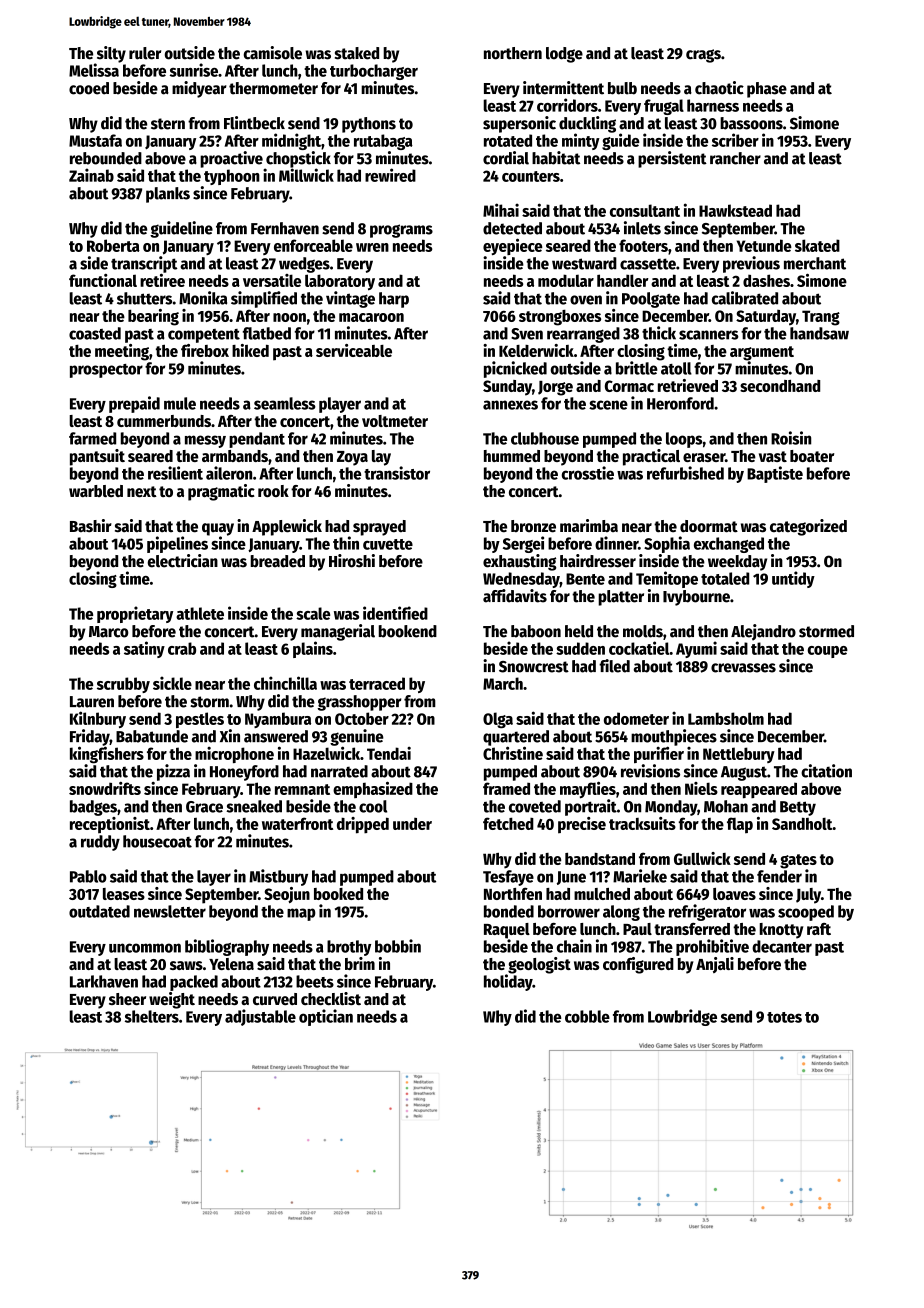 The height and width of the page is (1308, 924). What do you see at coordinates (586, 300) in the page?
I see `oven` at bounding box center [586, 300].
